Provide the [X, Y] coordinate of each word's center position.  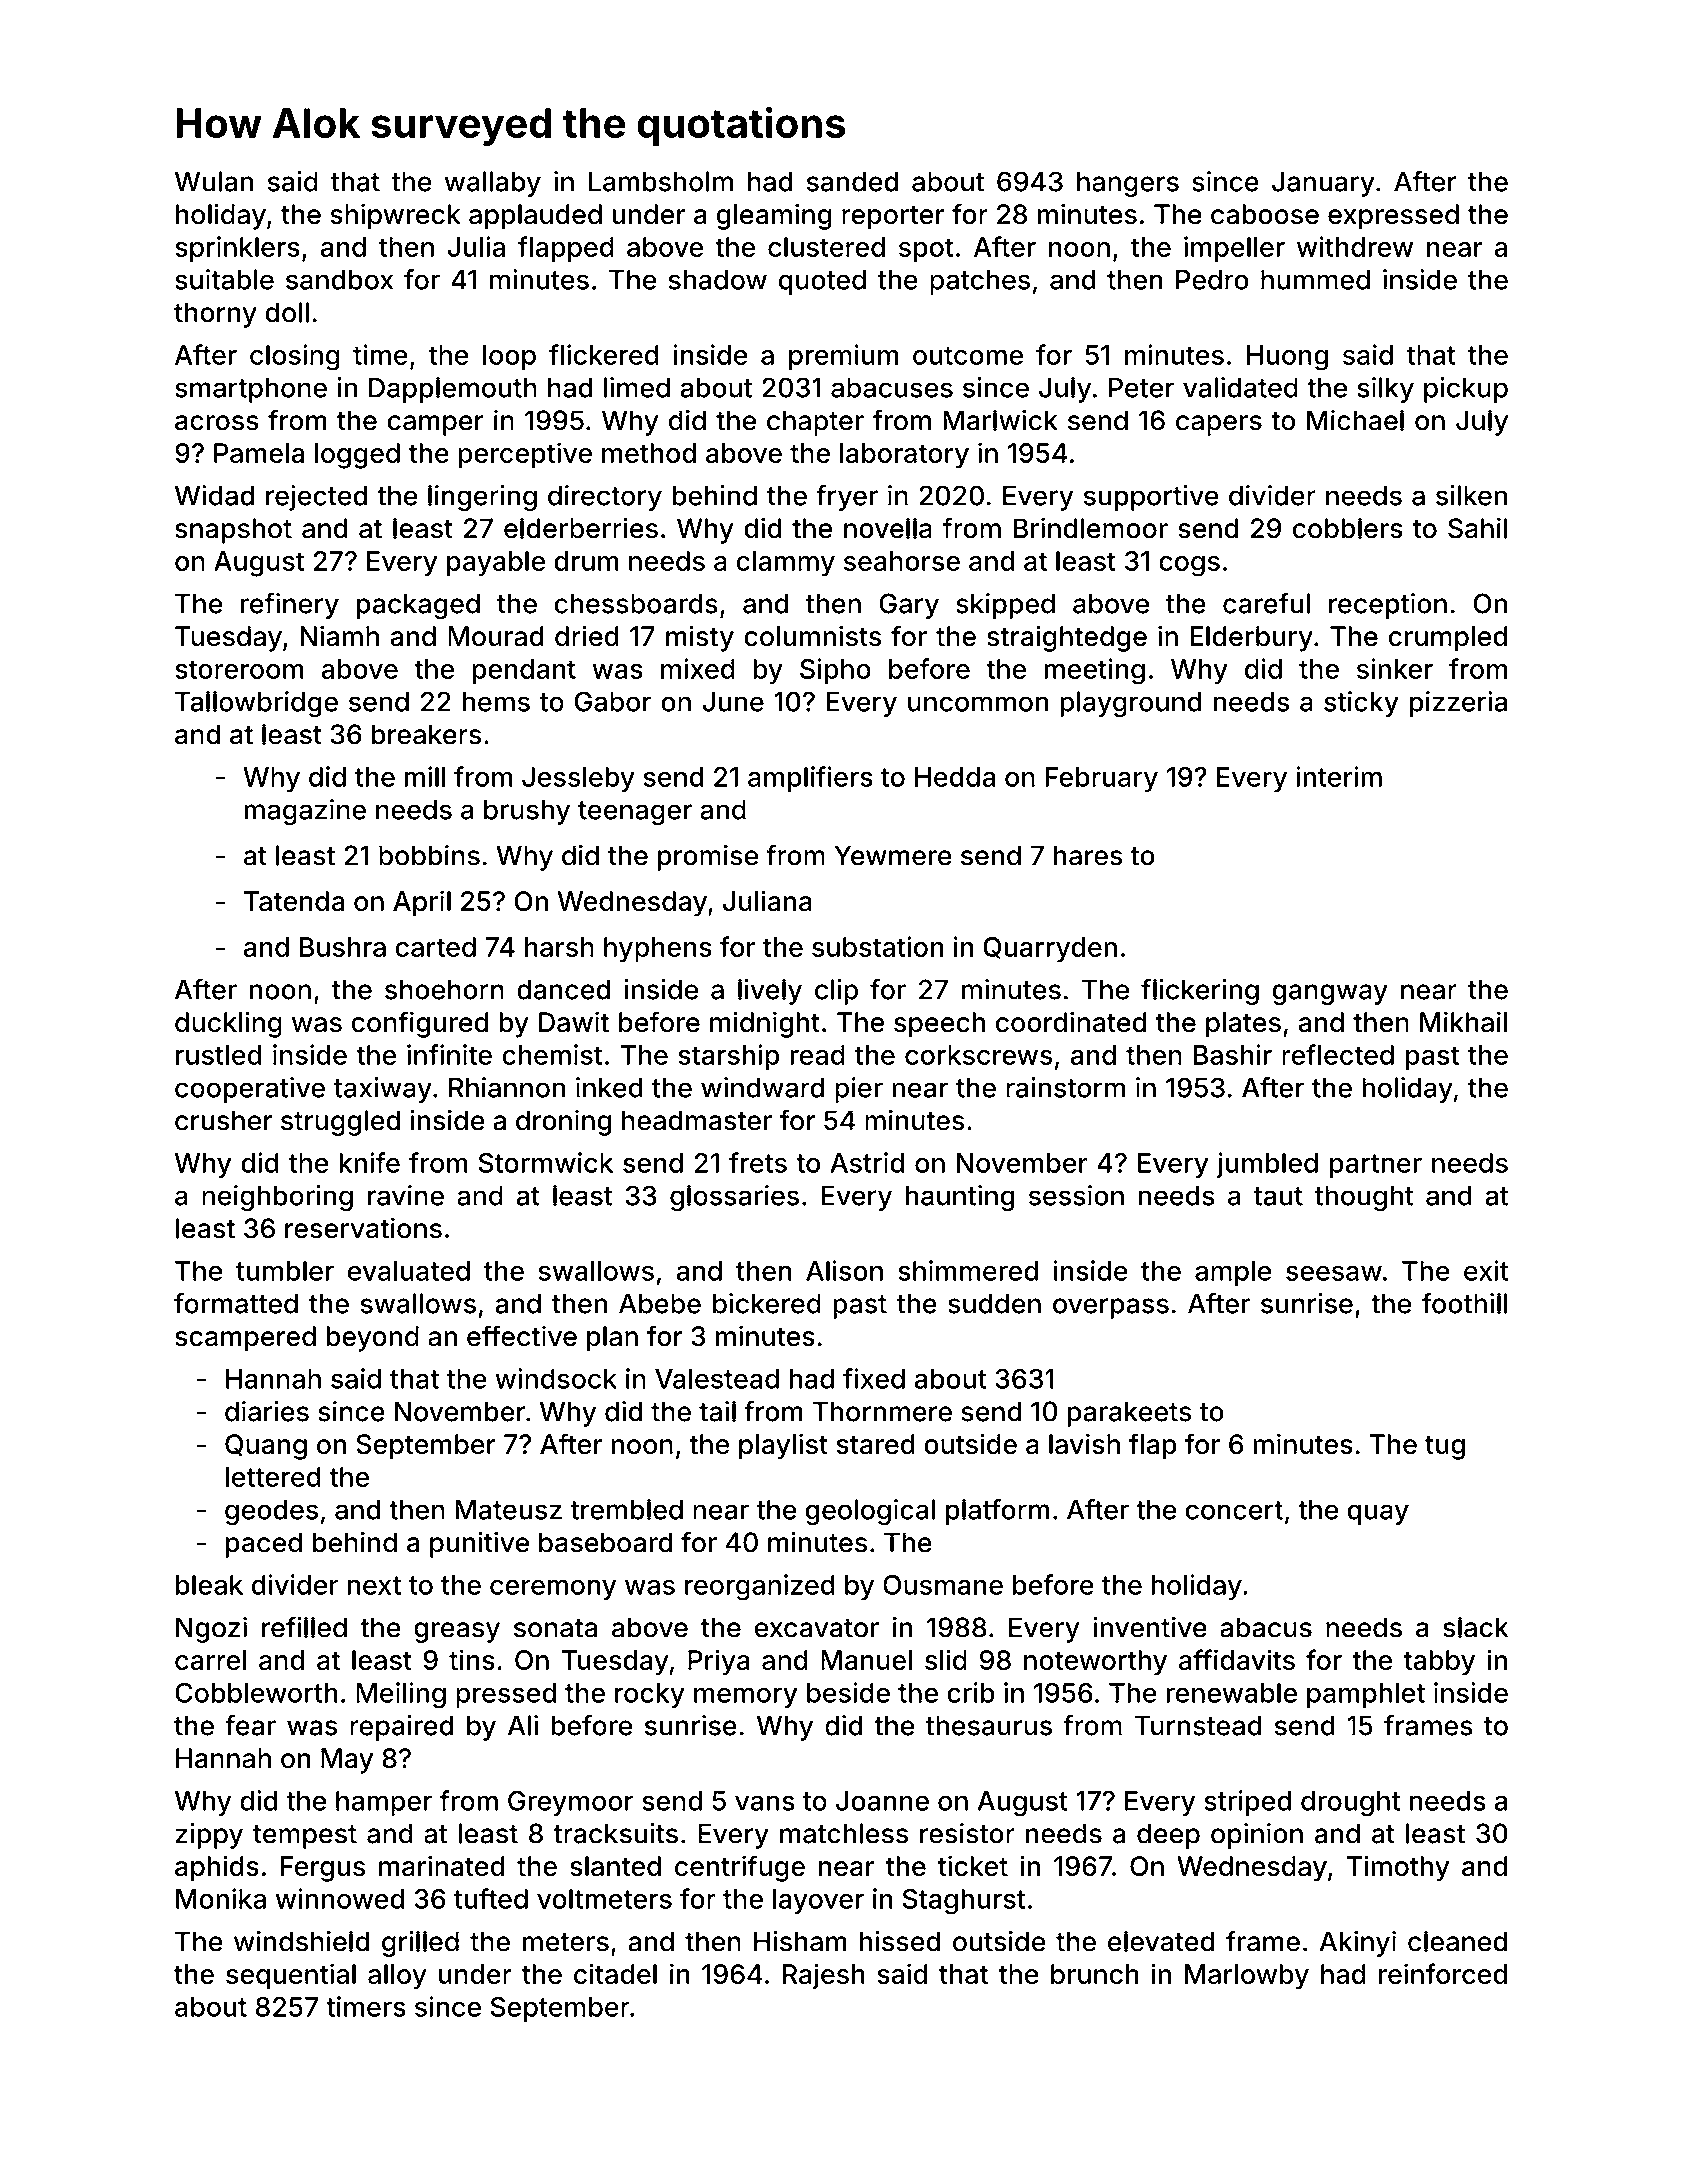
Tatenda [294, 901]
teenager [635, 813]
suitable [224, 279]
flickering [1200, 992]
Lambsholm [661, 181]
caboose [1265, 214]
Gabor [613, 701]
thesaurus [989, 1725]
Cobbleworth [256, 1692]
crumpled [1448, 639]
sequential [291, 1976]
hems [496, 702]
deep [1168, 1836]
